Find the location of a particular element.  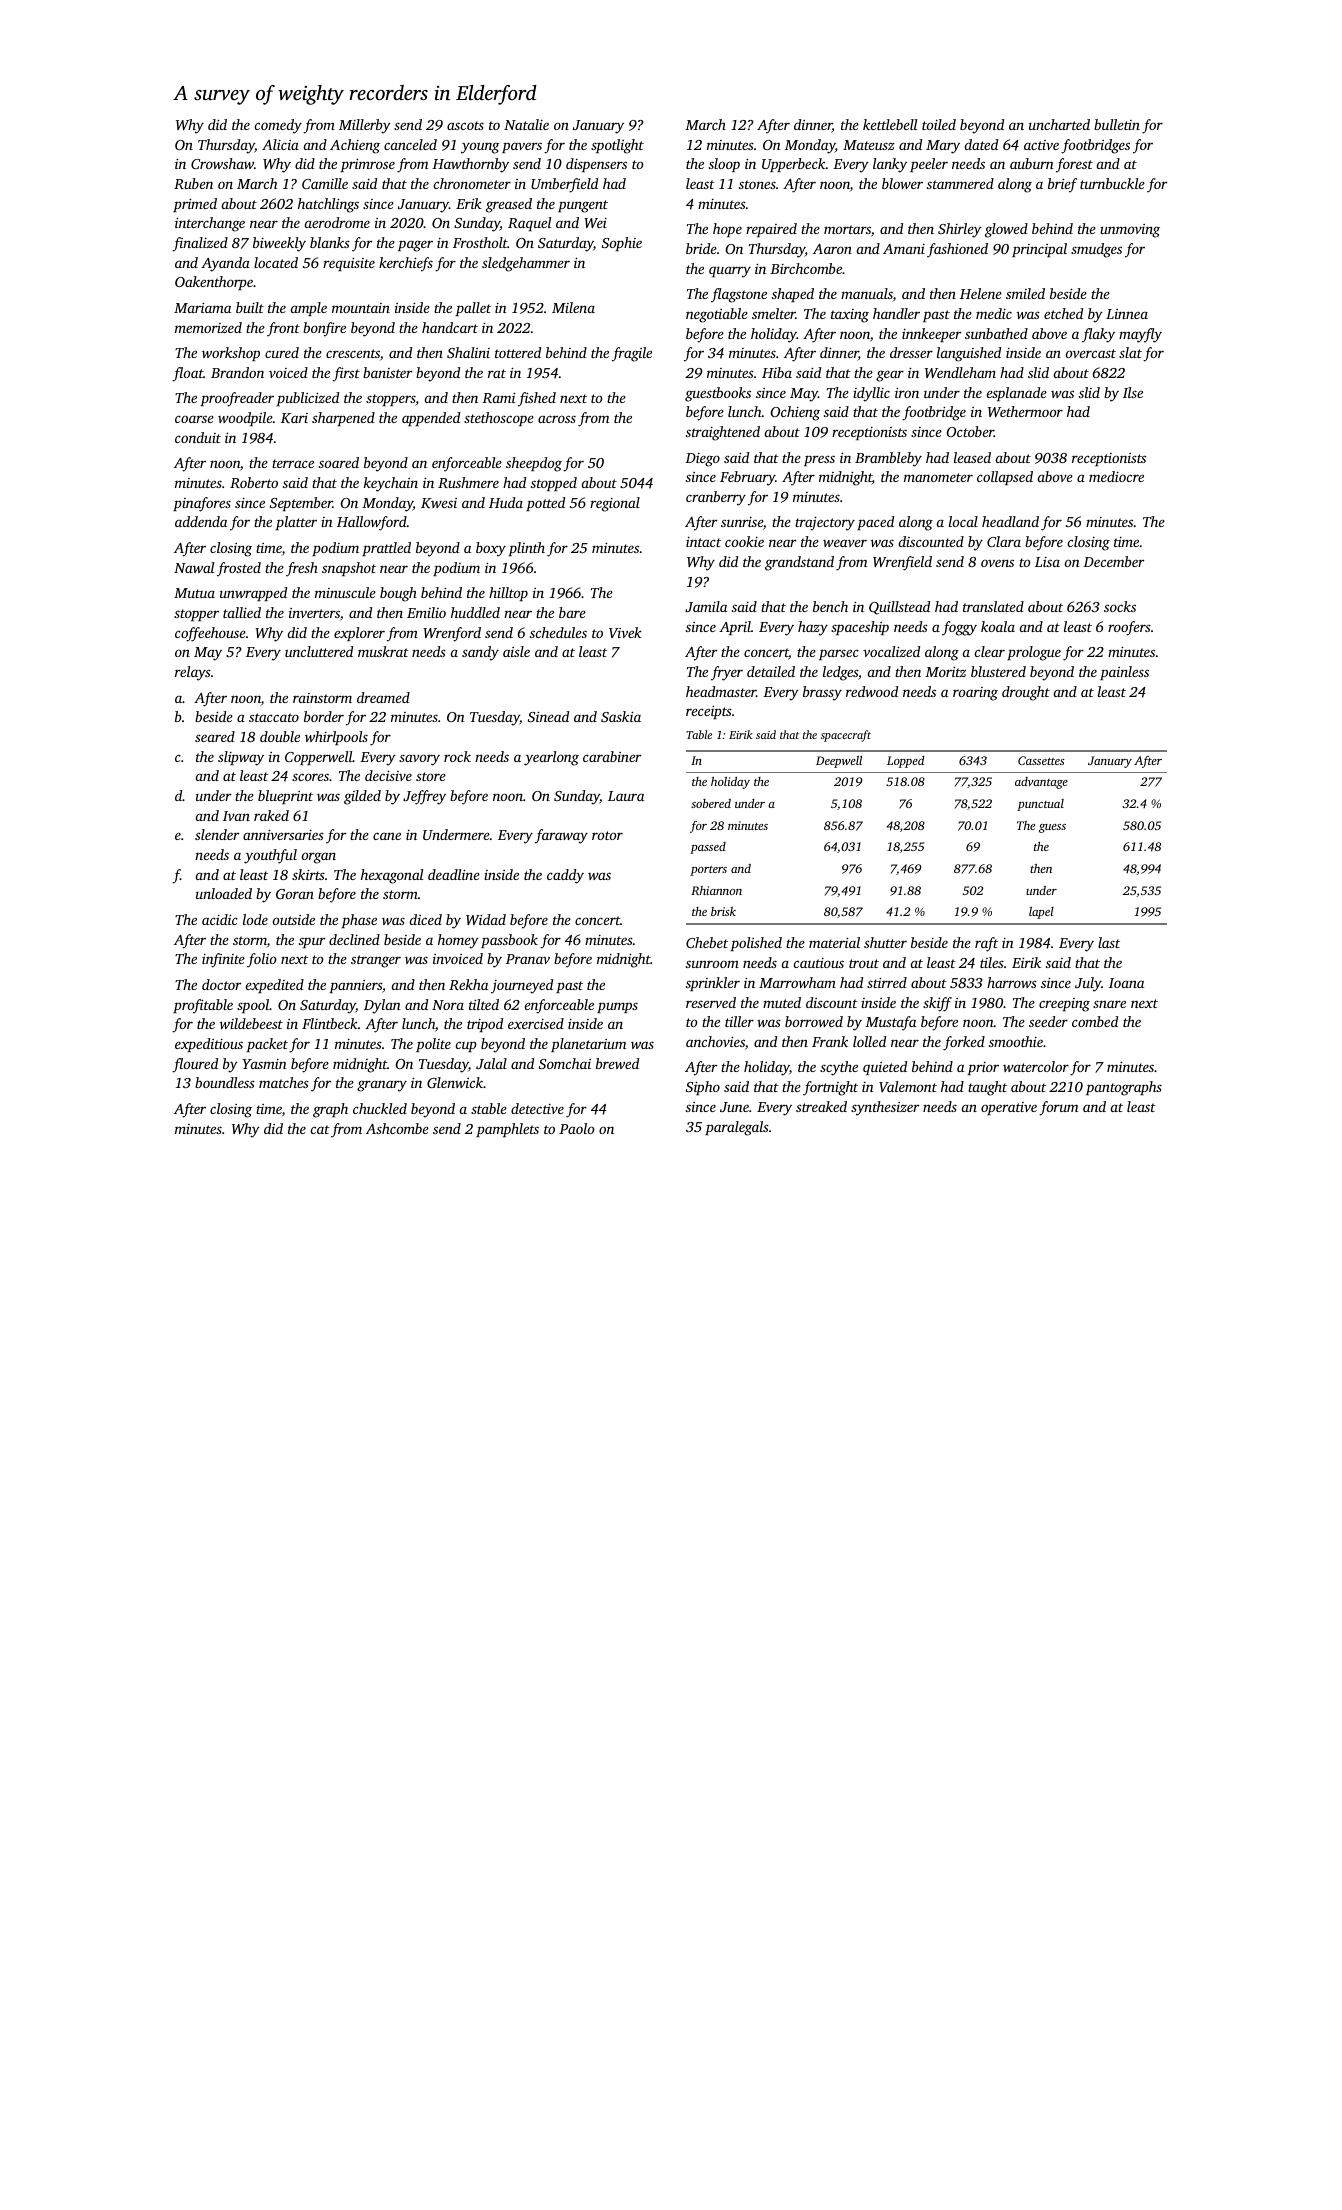

sobered is located at coordinates (711, 803).
